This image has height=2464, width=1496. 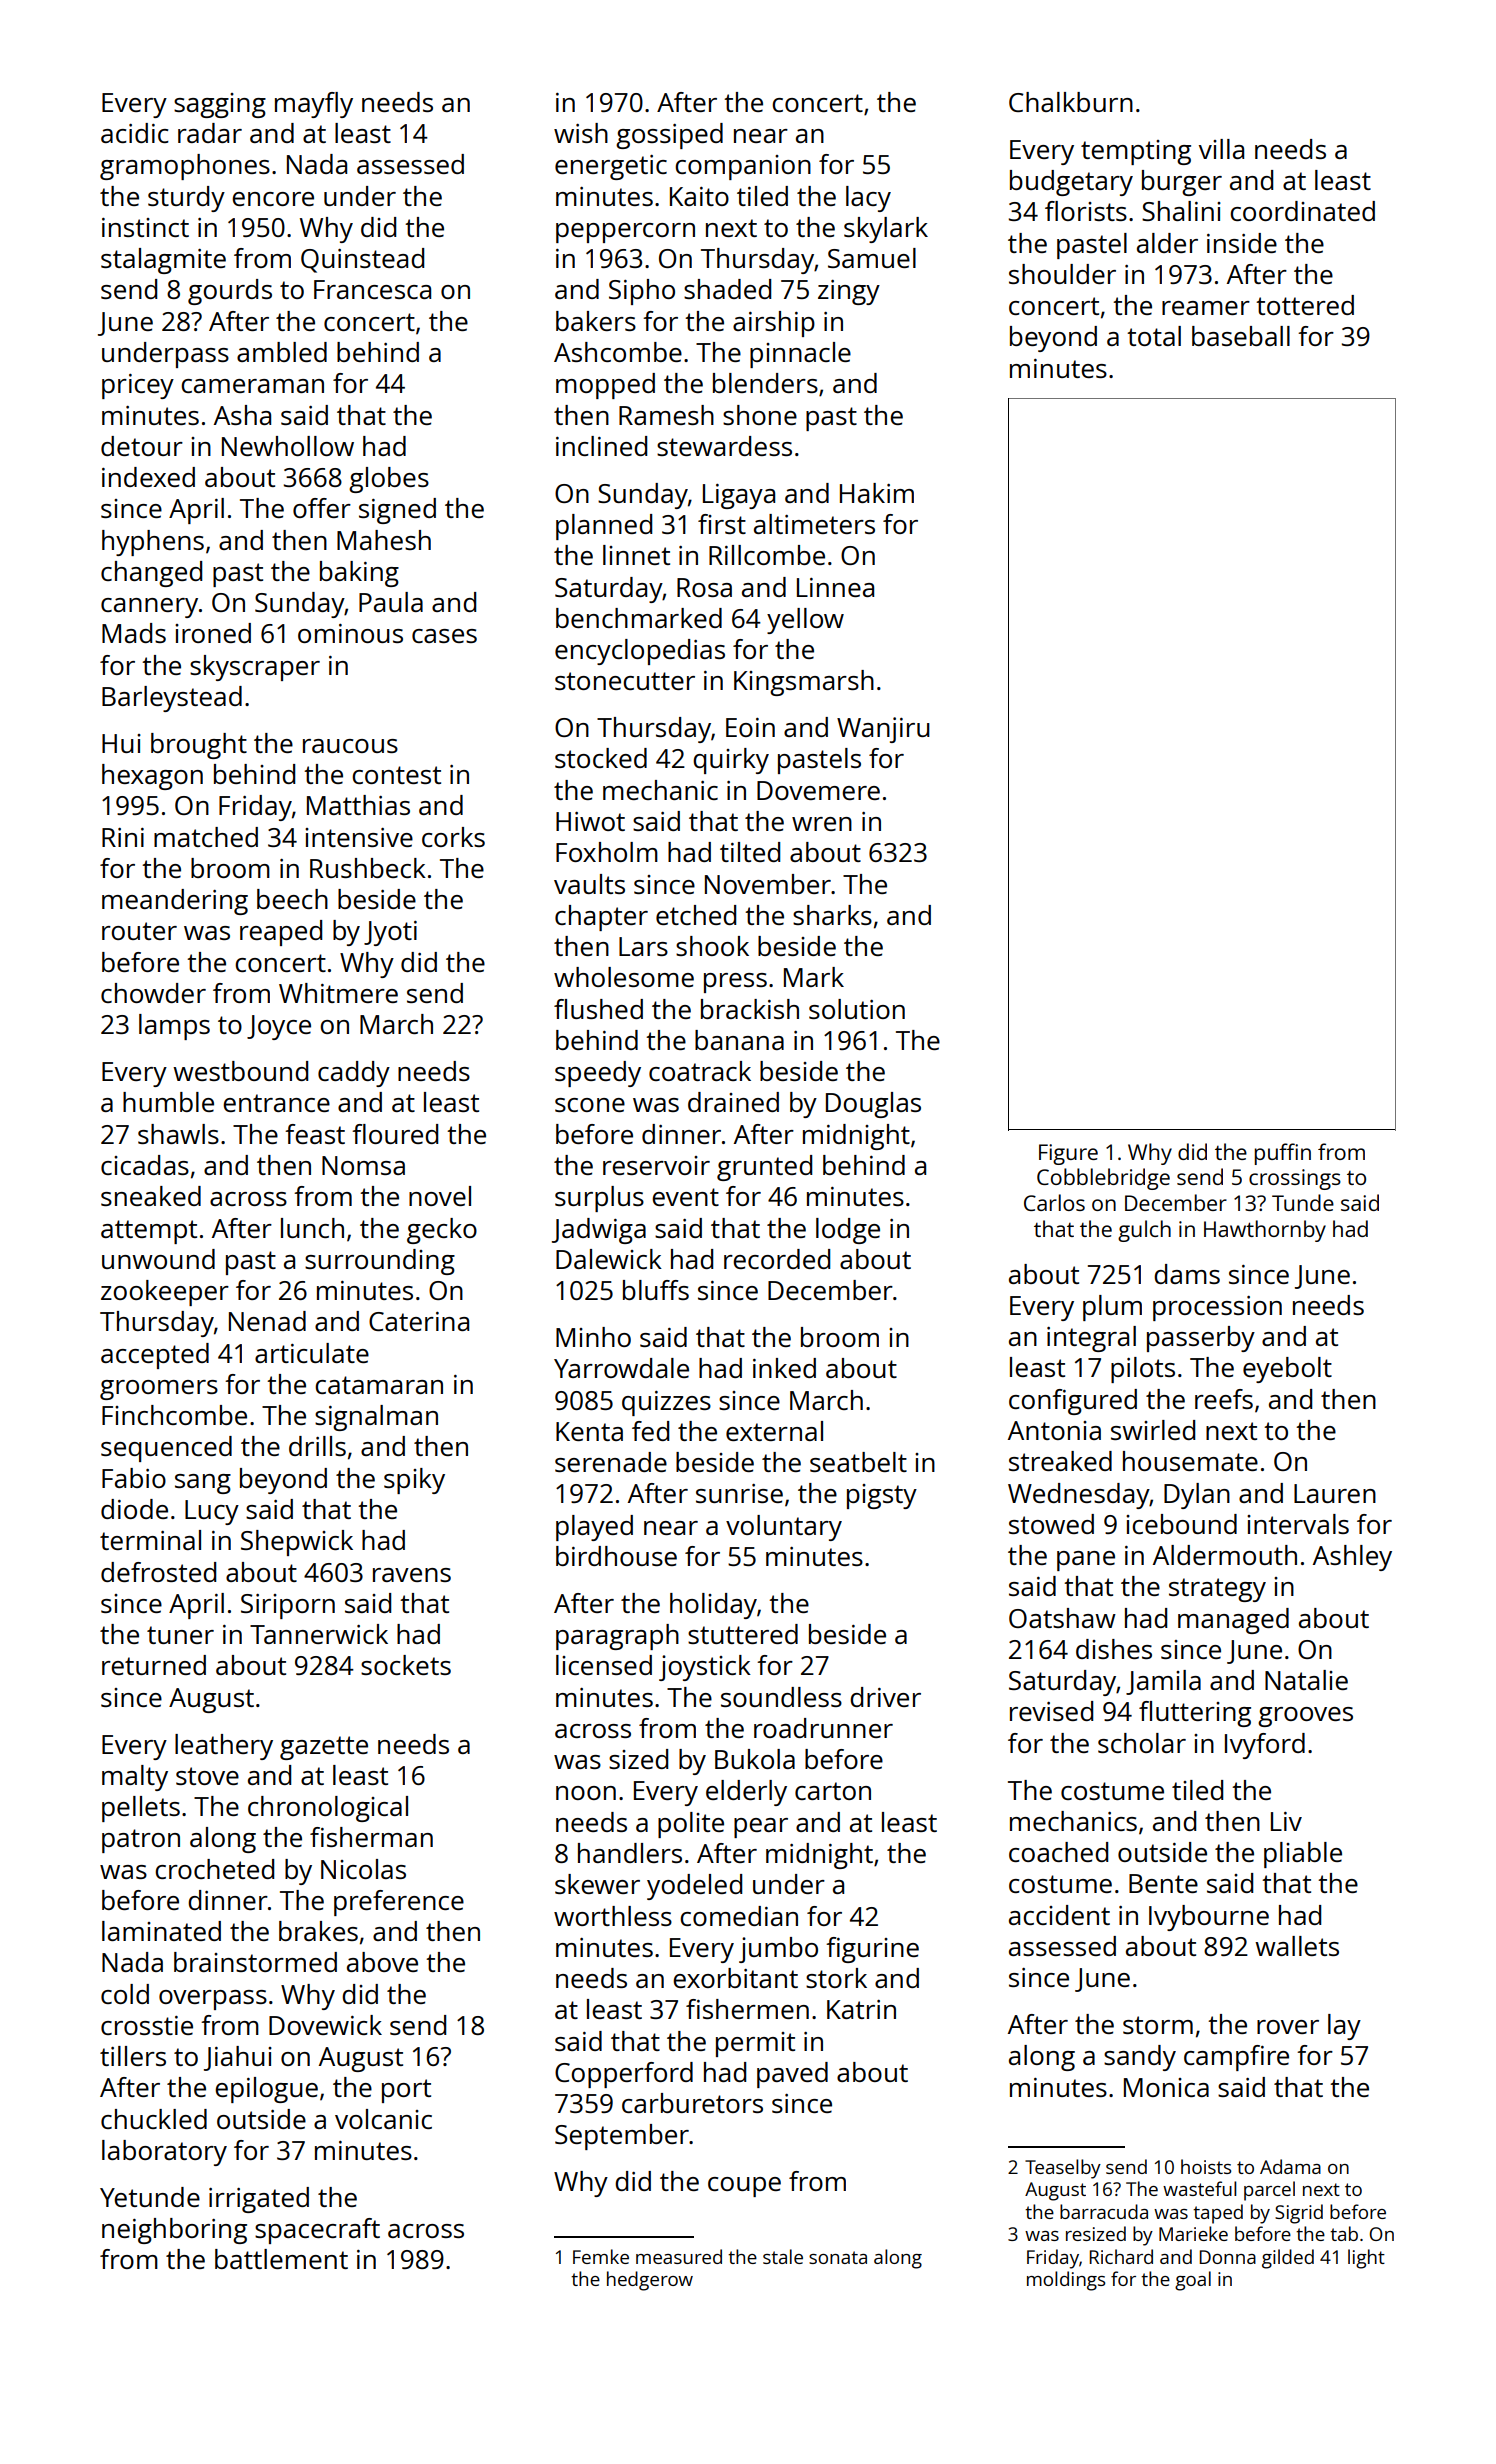 What do you see at coordinates (838, 2257) in the image?
I see `sonata` at bounding box center [838, 2257].
